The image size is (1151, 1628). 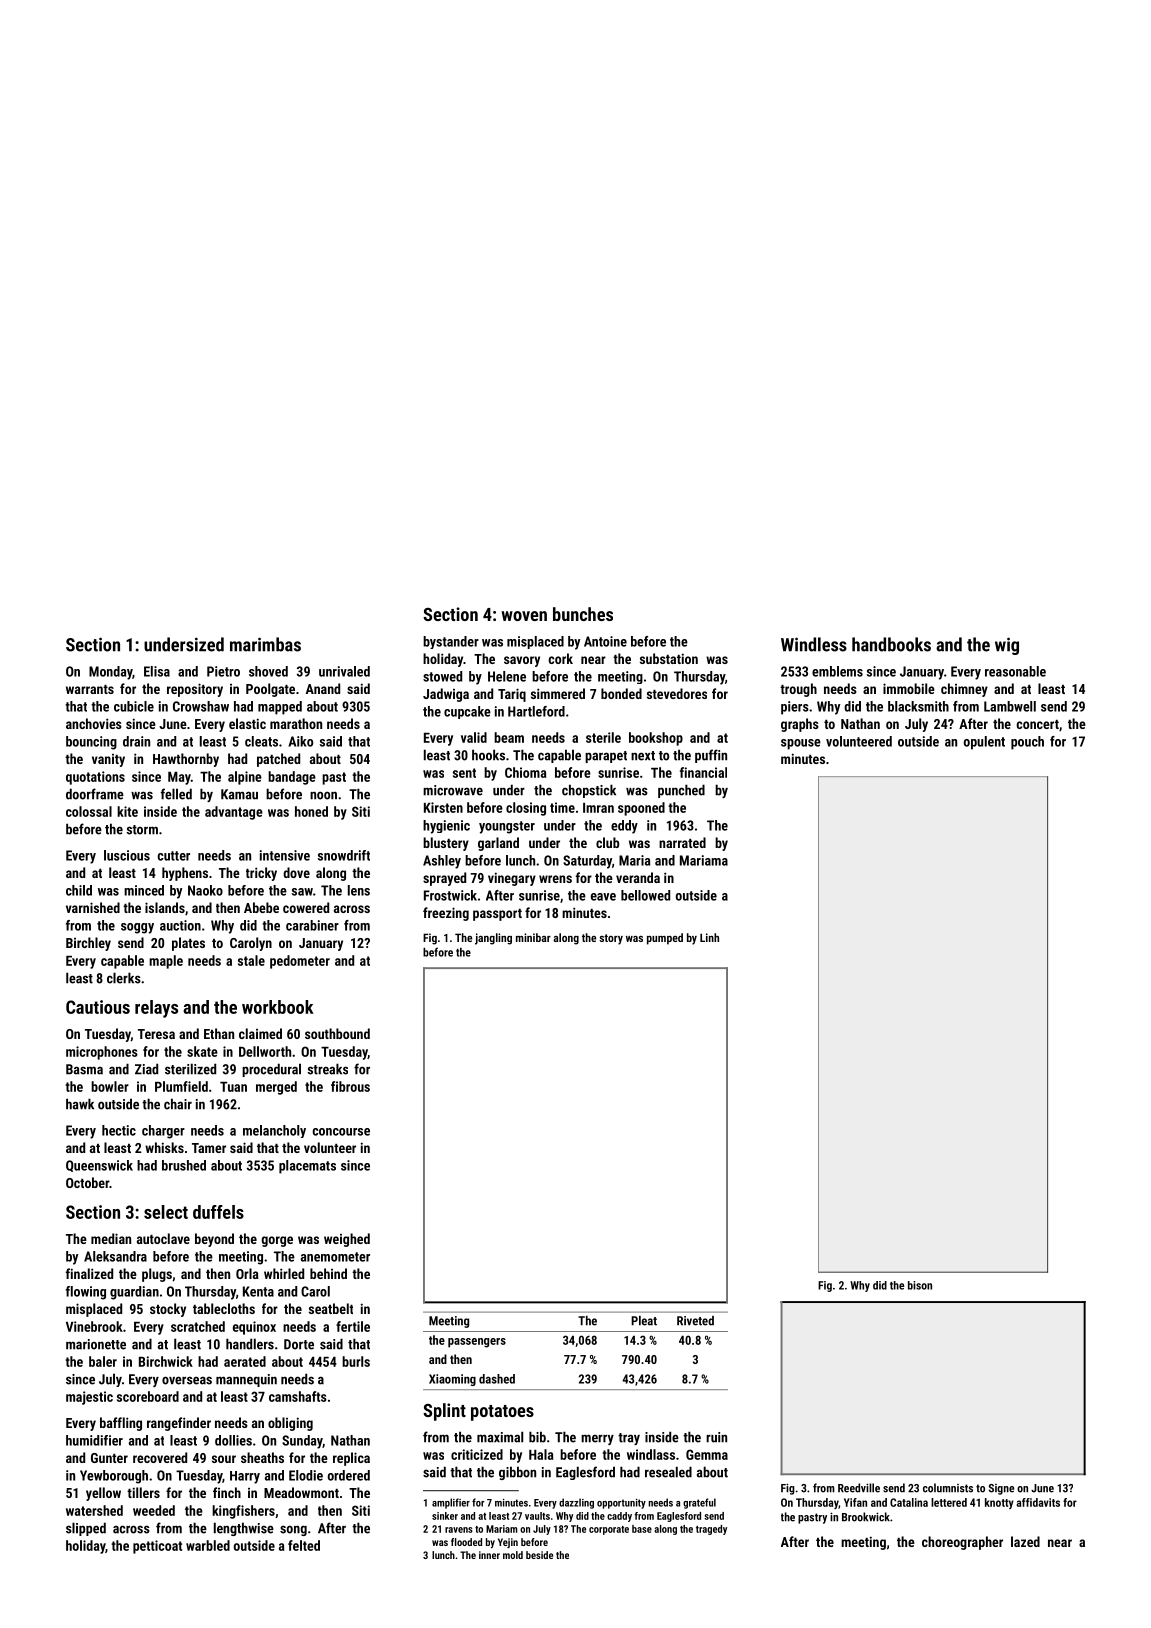 I want to click on replica, so click(x=351, y=1459).
